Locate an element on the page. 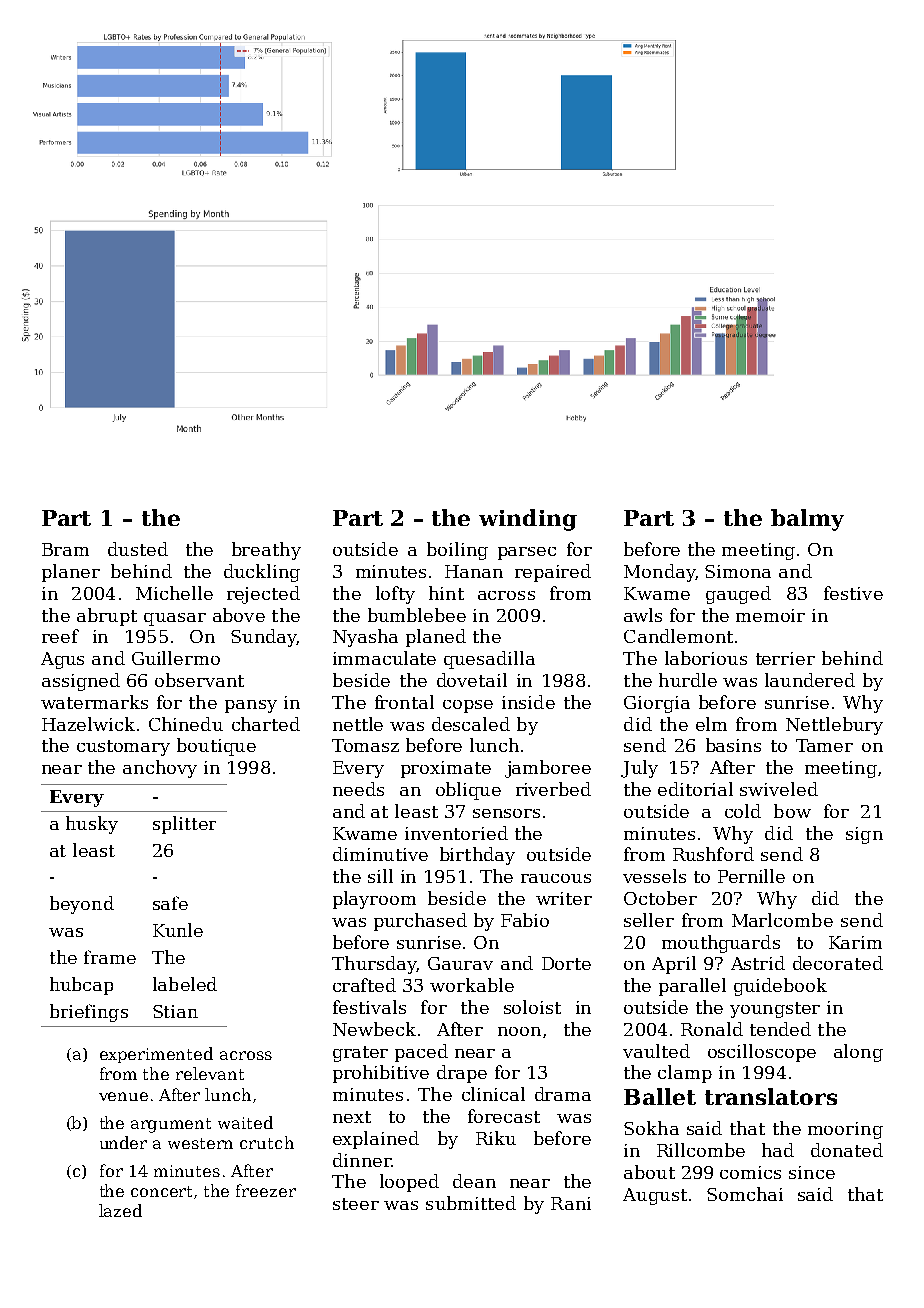 Image resolution: width=924 pixels, height=1308 pixels. parsec is located at coordinates (527, 553).
